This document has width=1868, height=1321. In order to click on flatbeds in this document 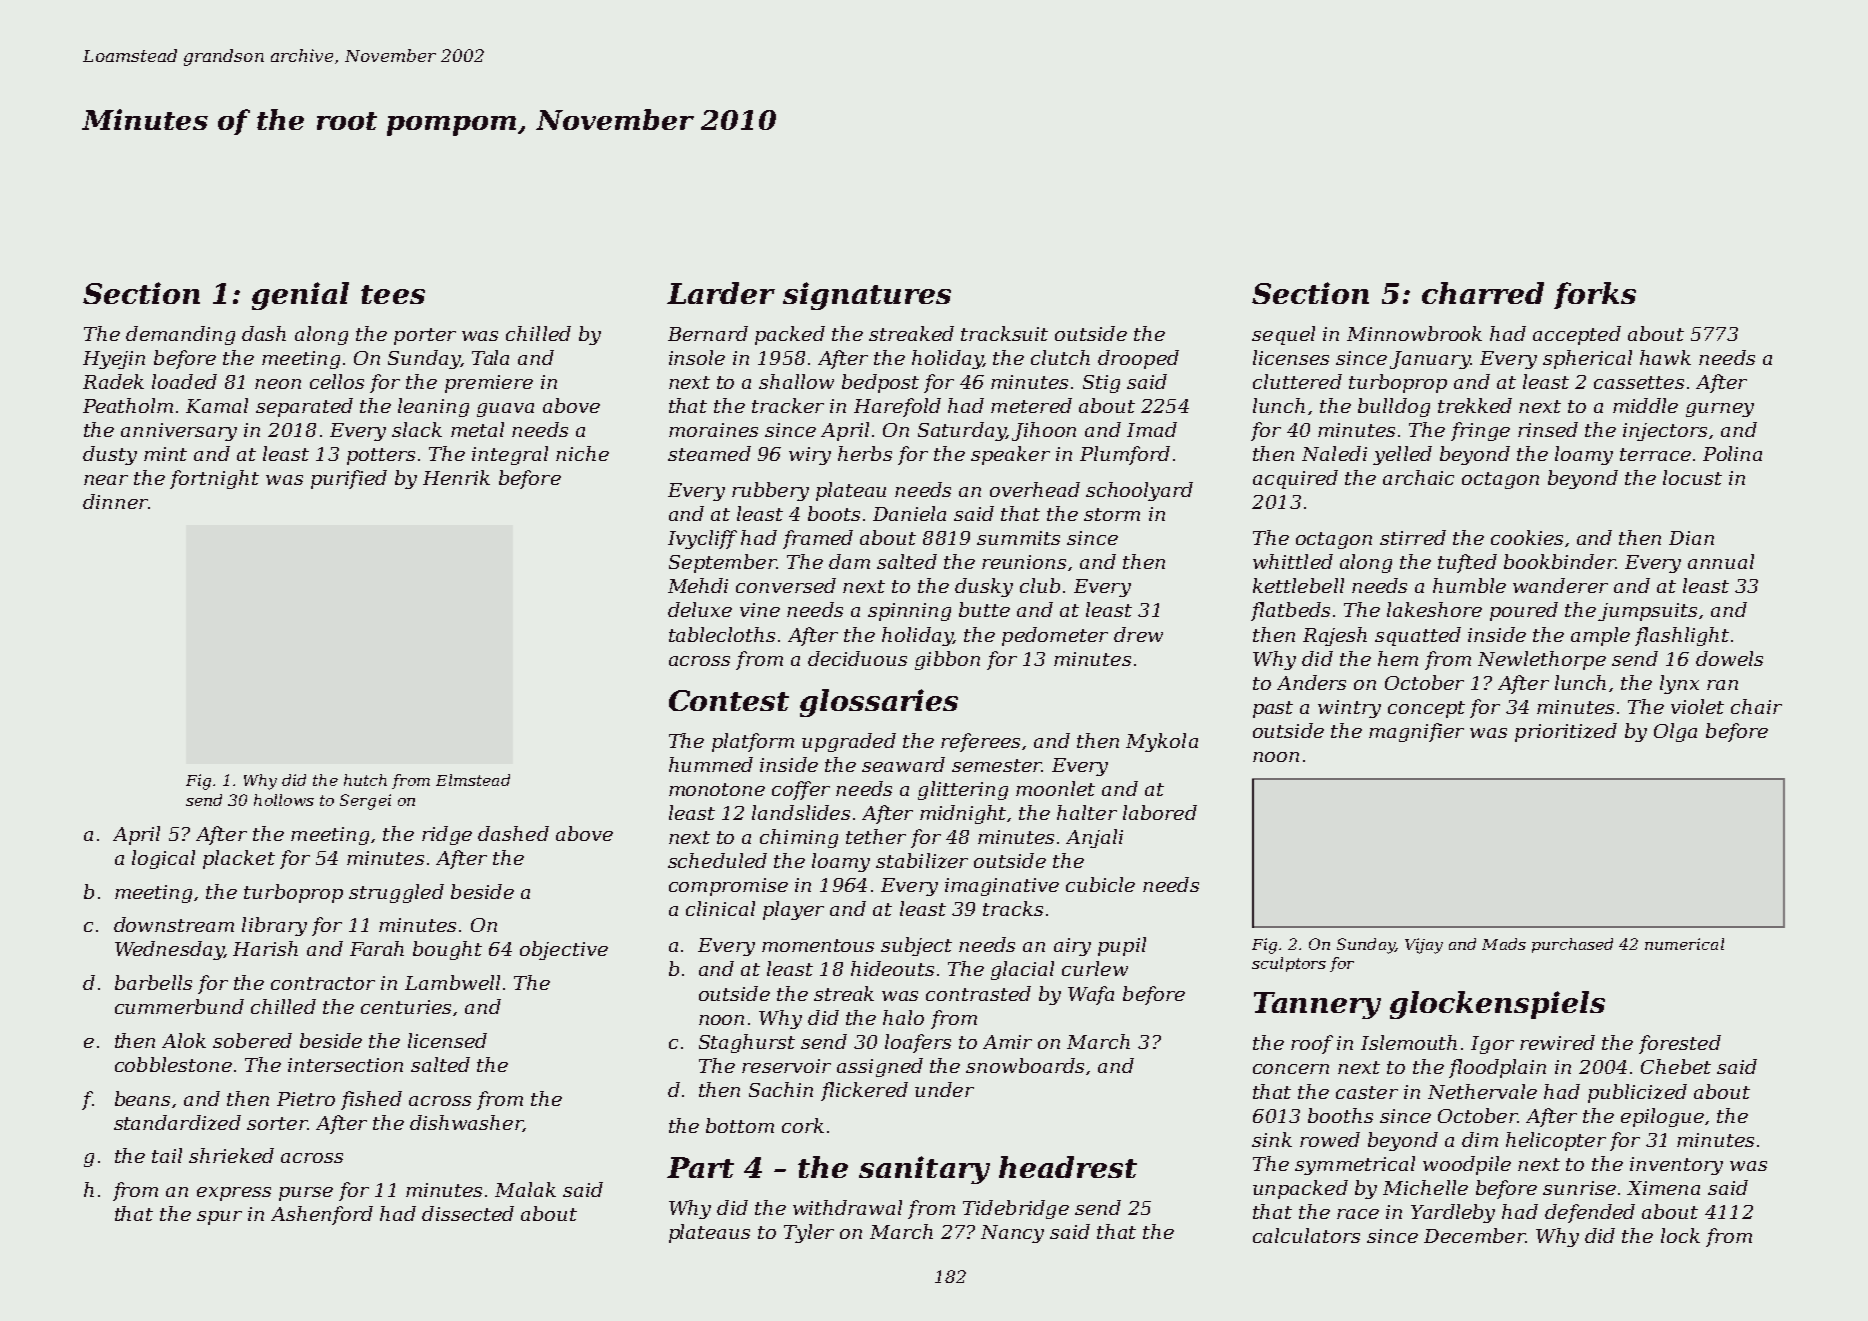, I will do `click(1290, 611)`.
